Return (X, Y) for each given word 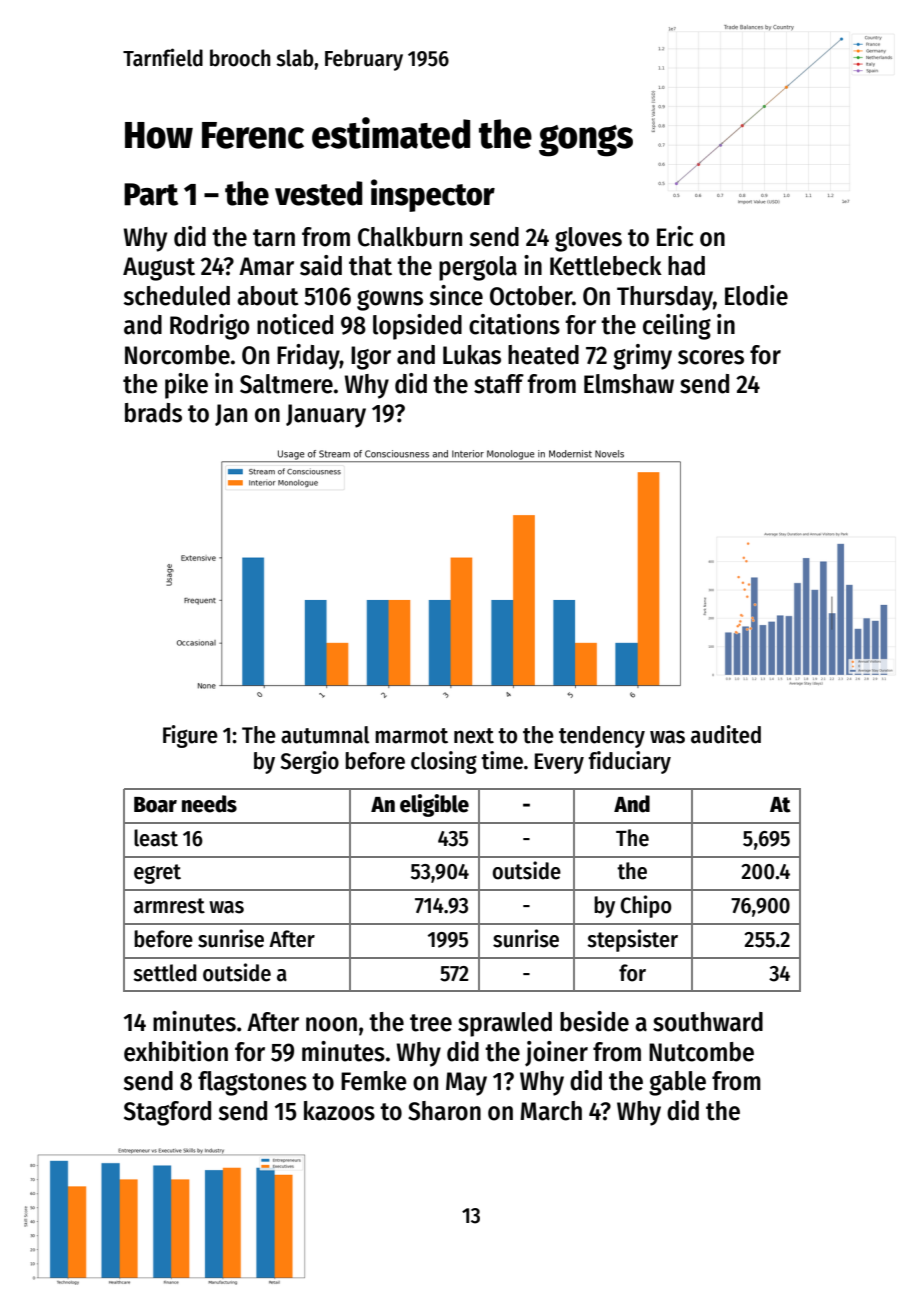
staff (499, 384)
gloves (588, 239)
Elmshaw (629, 384)
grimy (642, 357)
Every (559, 763)
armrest (169, 906)
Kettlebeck (606, 266)
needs (209, 804)
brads (153, 413)
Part (151, 194)
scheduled (177, 296)
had (686, 266)
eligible (434, 805)
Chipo (646, 906)
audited (726, 734)
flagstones (252, 1083)
